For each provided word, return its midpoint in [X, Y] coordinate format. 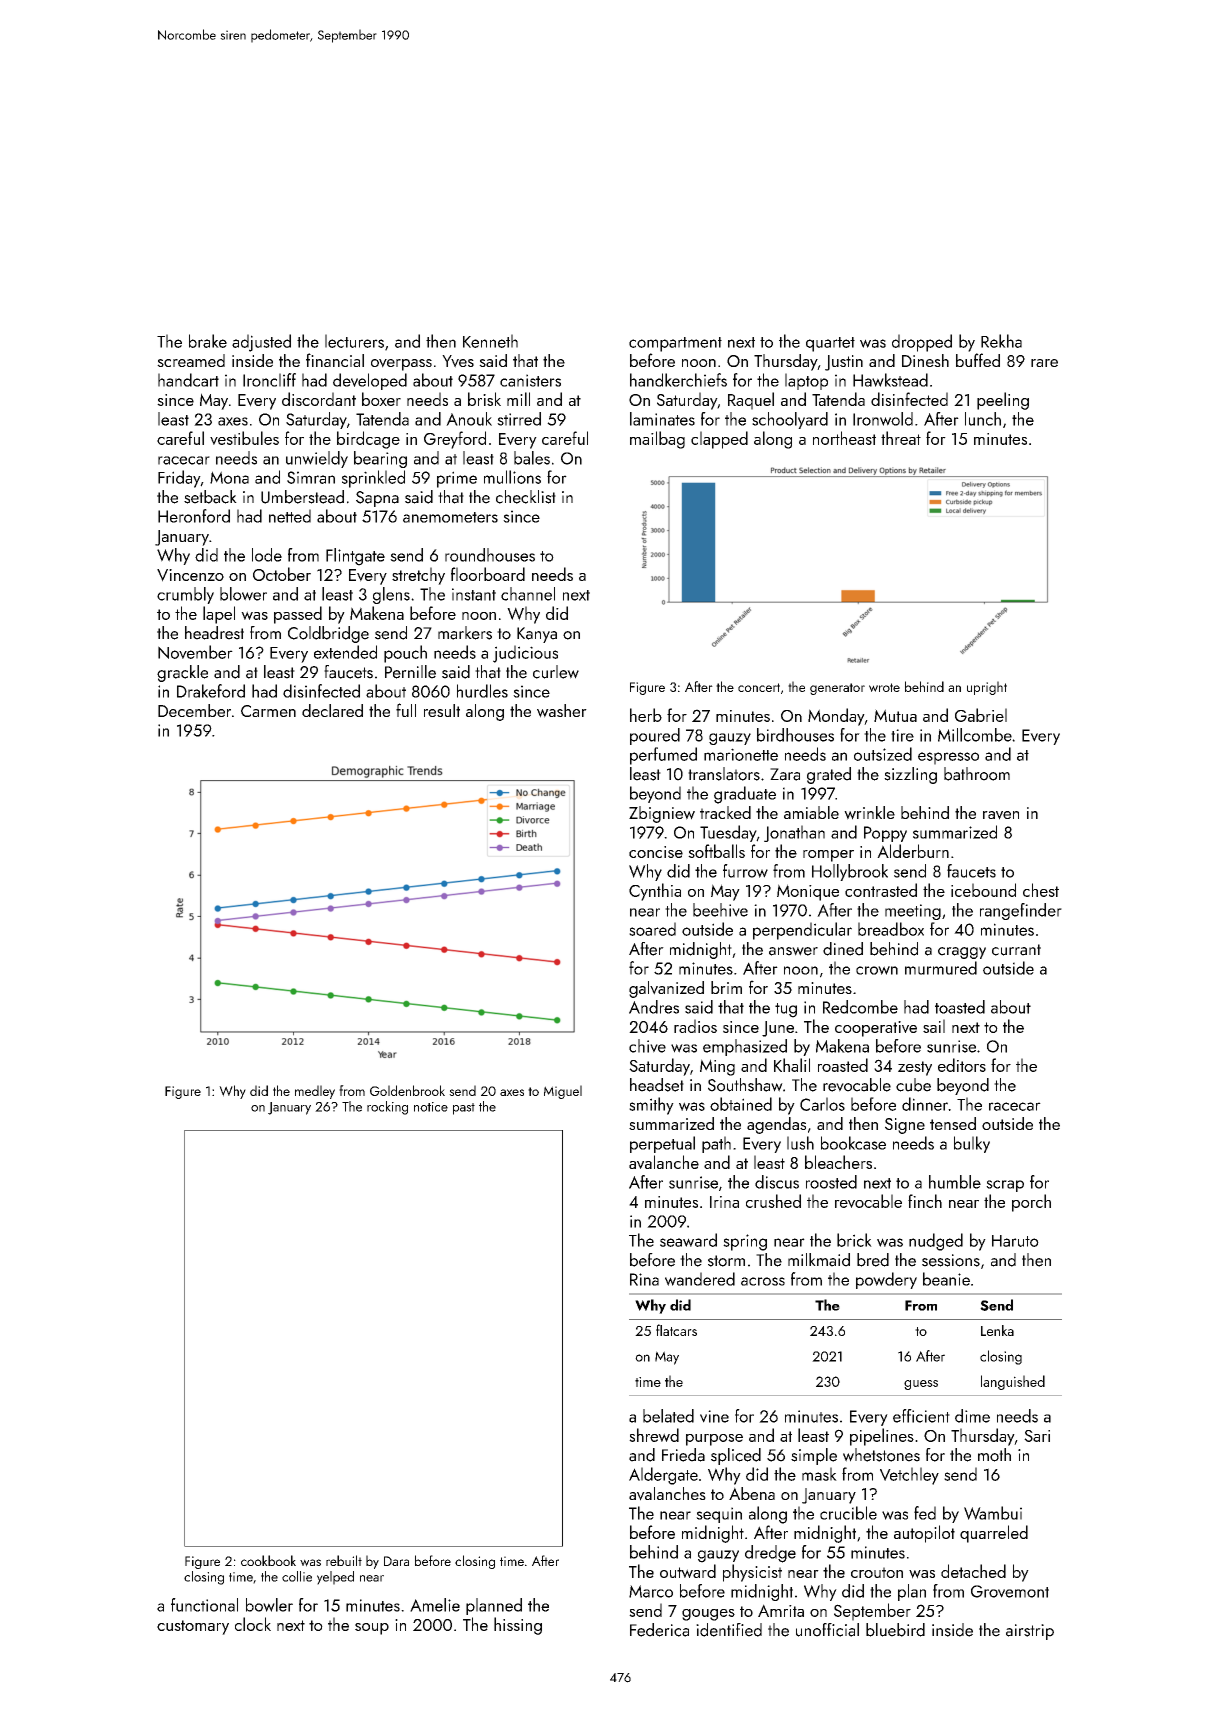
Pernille [410, 672]
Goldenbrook [407, 1090]
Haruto [1015, 1241]
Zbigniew [662, 814]
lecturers [354, 341]
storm [726, 1261]
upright [987, 688]
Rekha [1001, 341]
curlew [556, 672]
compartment [675, 344]
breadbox [891, 929]
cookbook [268, 1560]
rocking [387, 1108]
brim [726, 987]
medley [315, 1092]
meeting [913, 912]
